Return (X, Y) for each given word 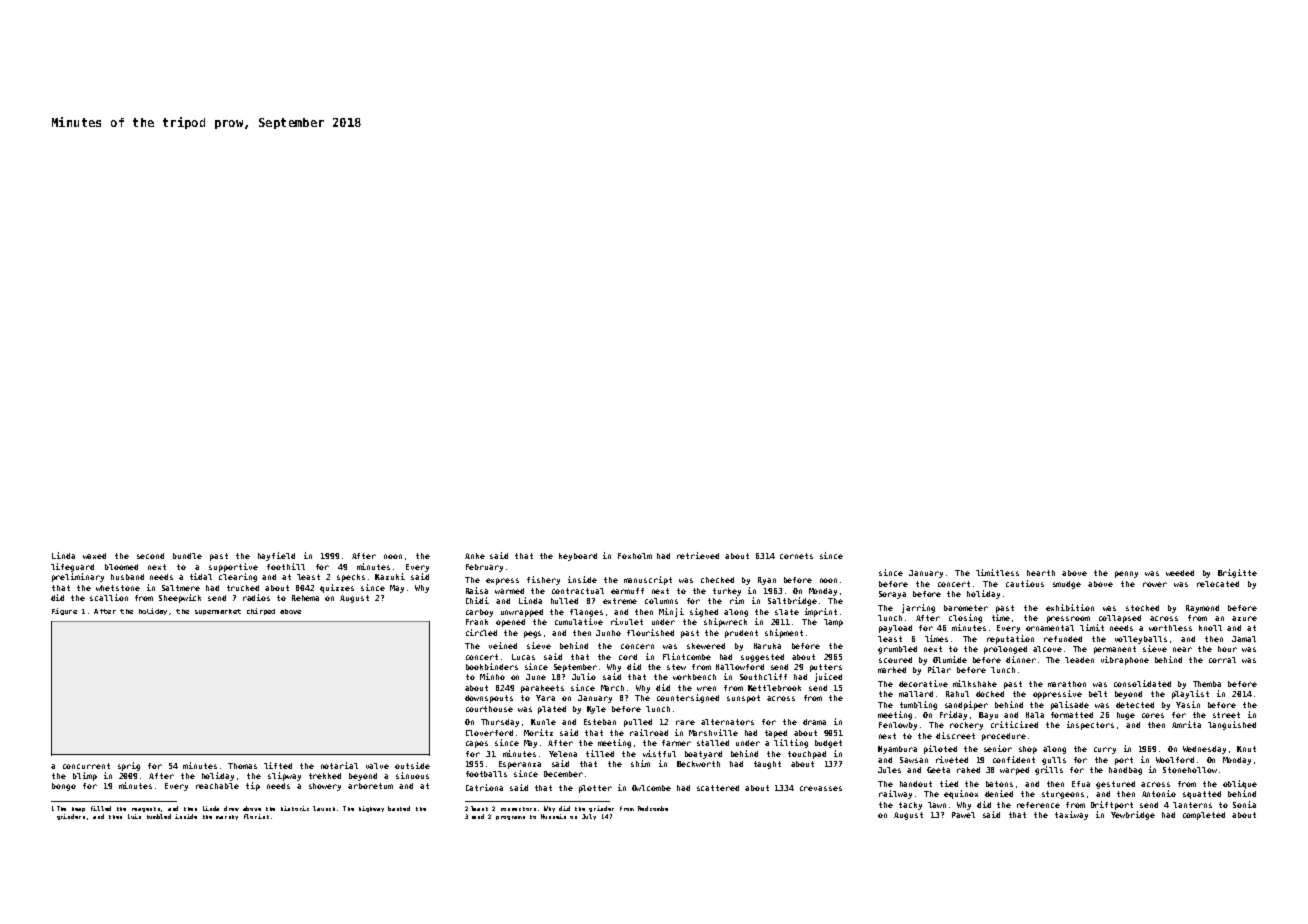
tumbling (918, 705)
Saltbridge (792, 601)
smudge (1067, 585)
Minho (492, 676)
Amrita (1186, 724)
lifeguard (72, 567)
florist (256, 816)
